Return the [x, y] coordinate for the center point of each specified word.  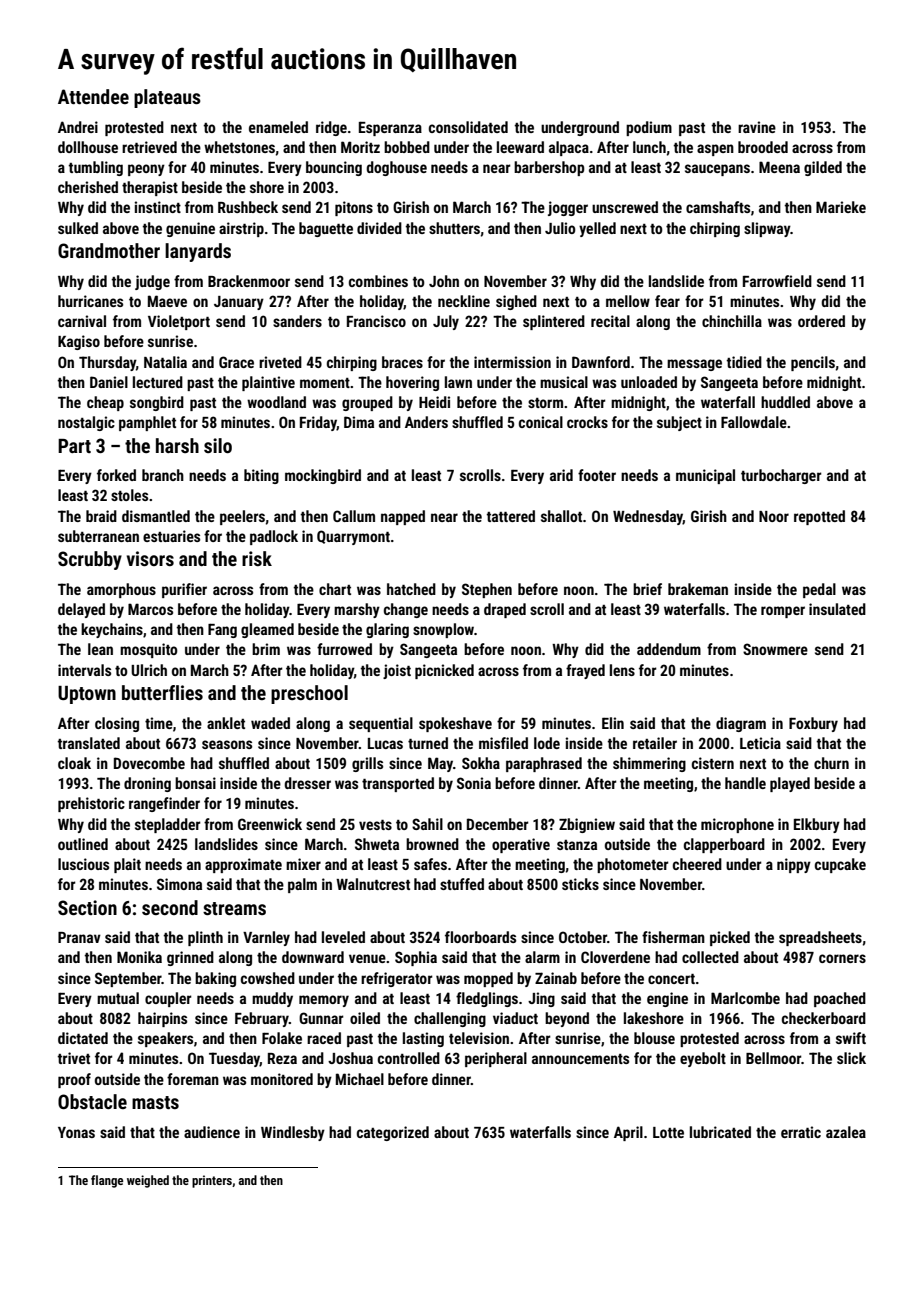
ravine [757, 127]
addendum [669, 649]
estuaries [171, 536]
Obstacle [92, 1101]
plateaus [167, 98]
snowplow [443, 630]
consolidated [468, 127]
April [628, 1133]
